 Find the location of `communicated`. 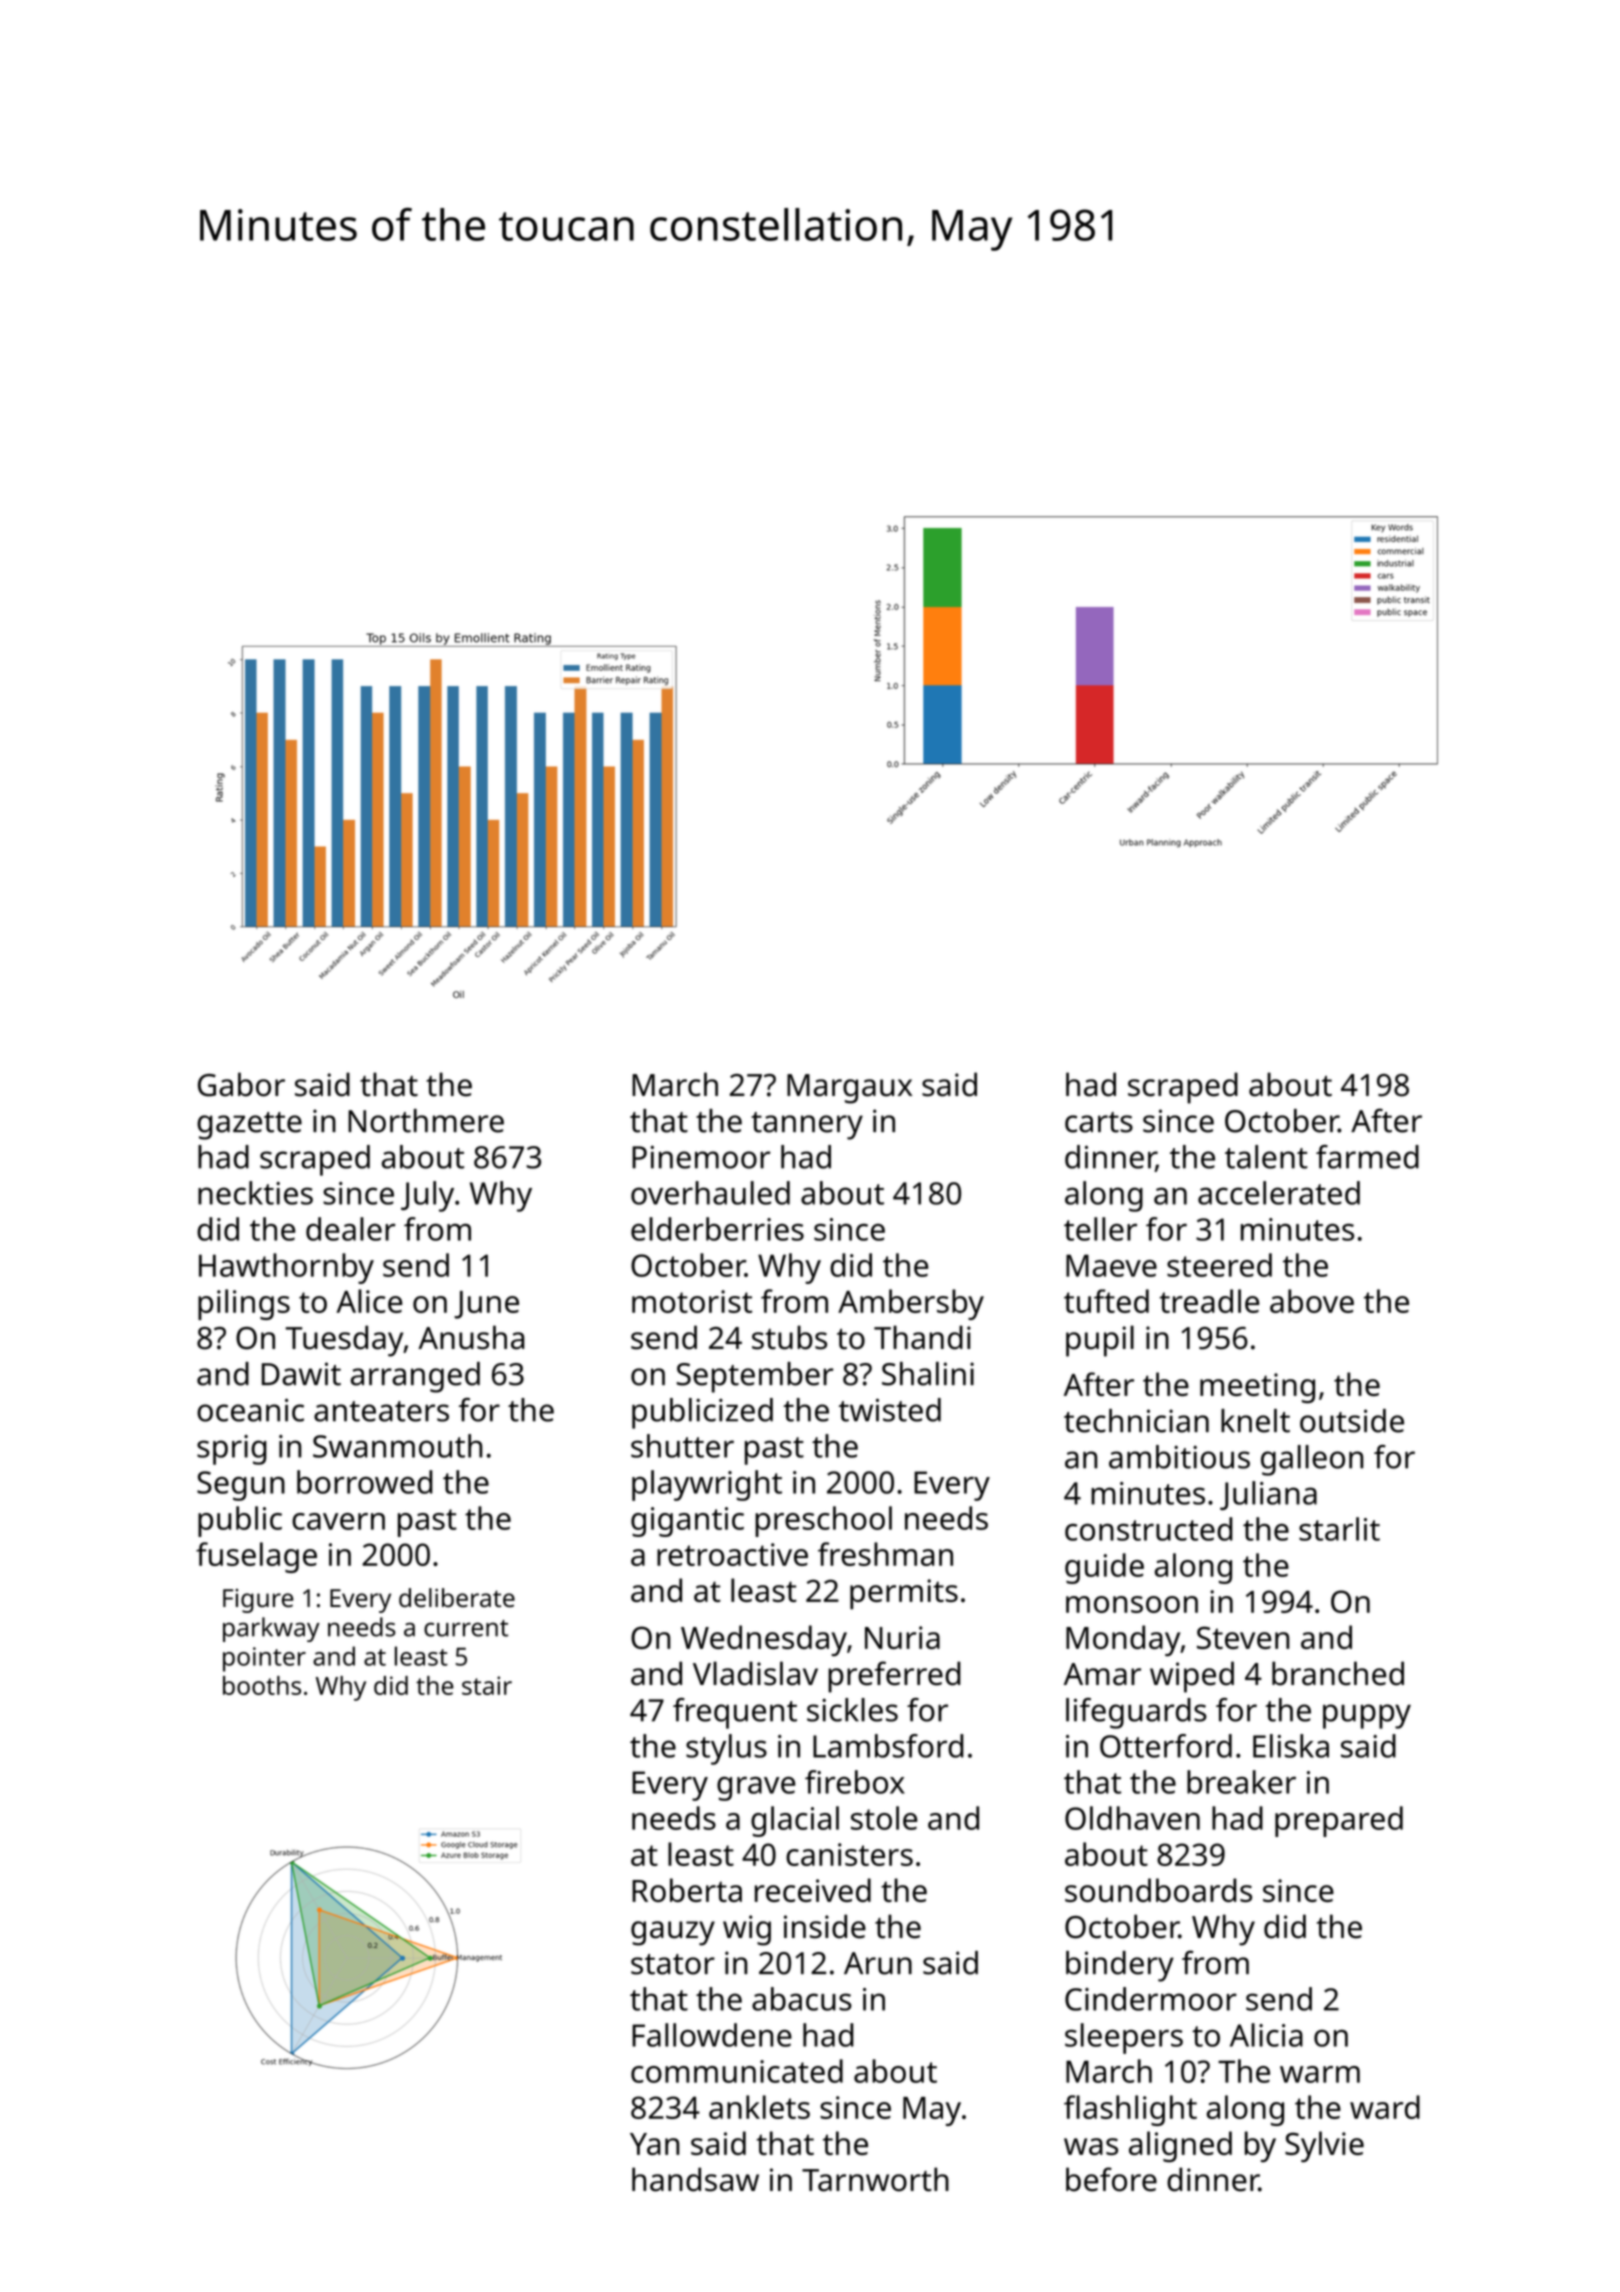

communicated is located at coordinates (737, 2071).
